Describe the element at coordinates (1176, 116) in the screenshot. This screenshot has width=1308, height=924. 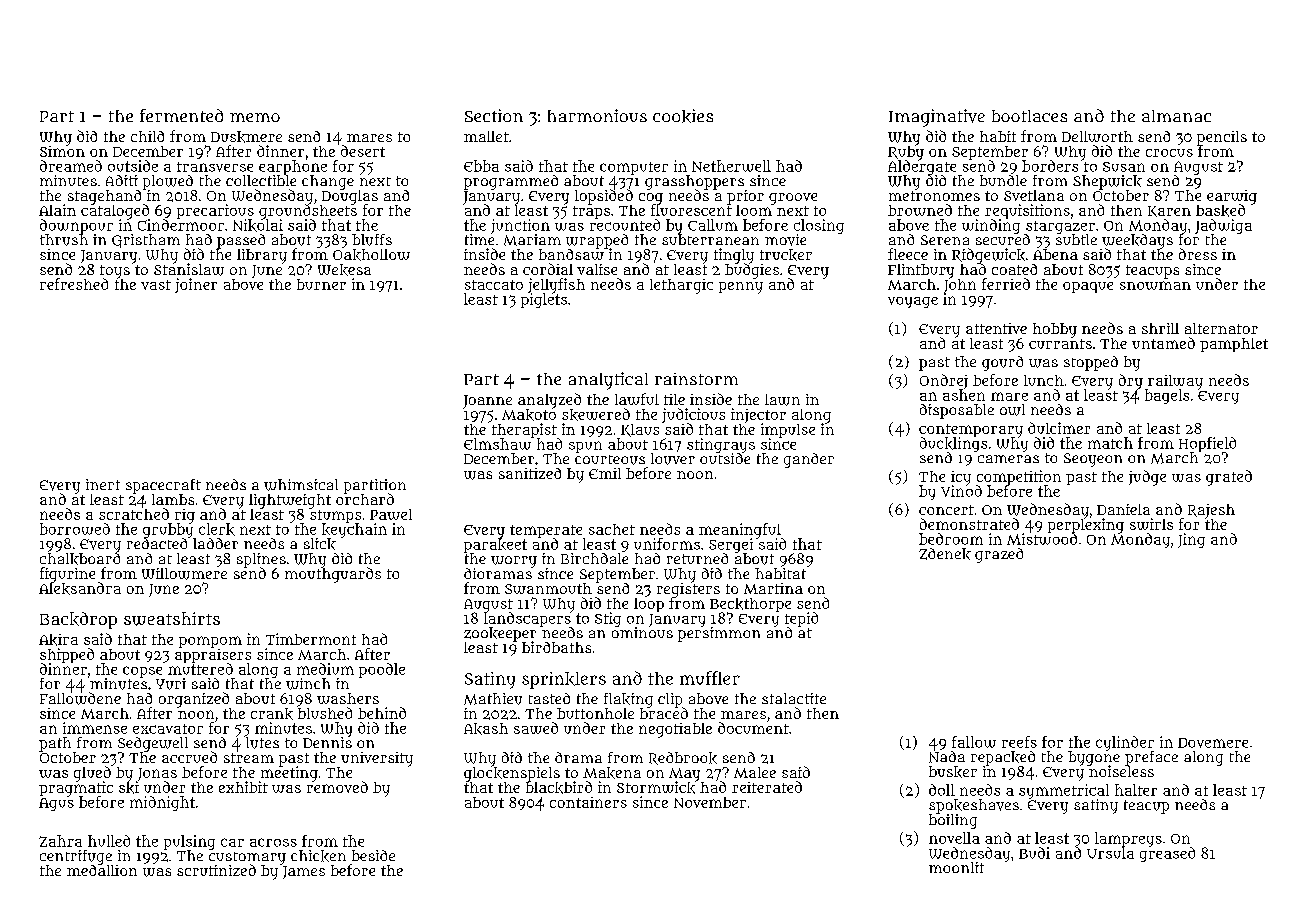
I see `almanac` at that location.
